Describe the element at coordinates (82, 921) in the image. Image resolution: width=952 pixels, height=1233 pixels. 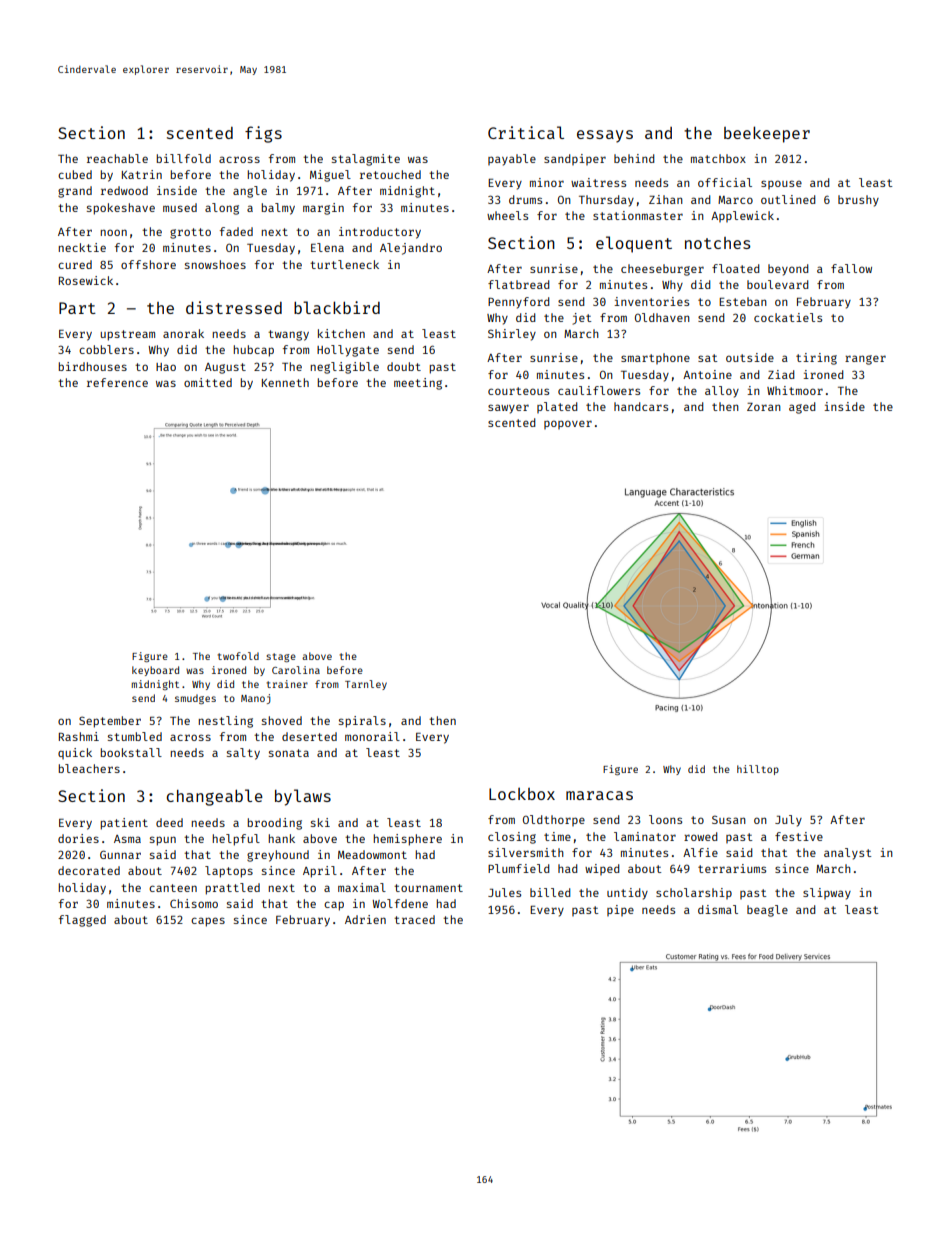
I see `flagged` at that location.
